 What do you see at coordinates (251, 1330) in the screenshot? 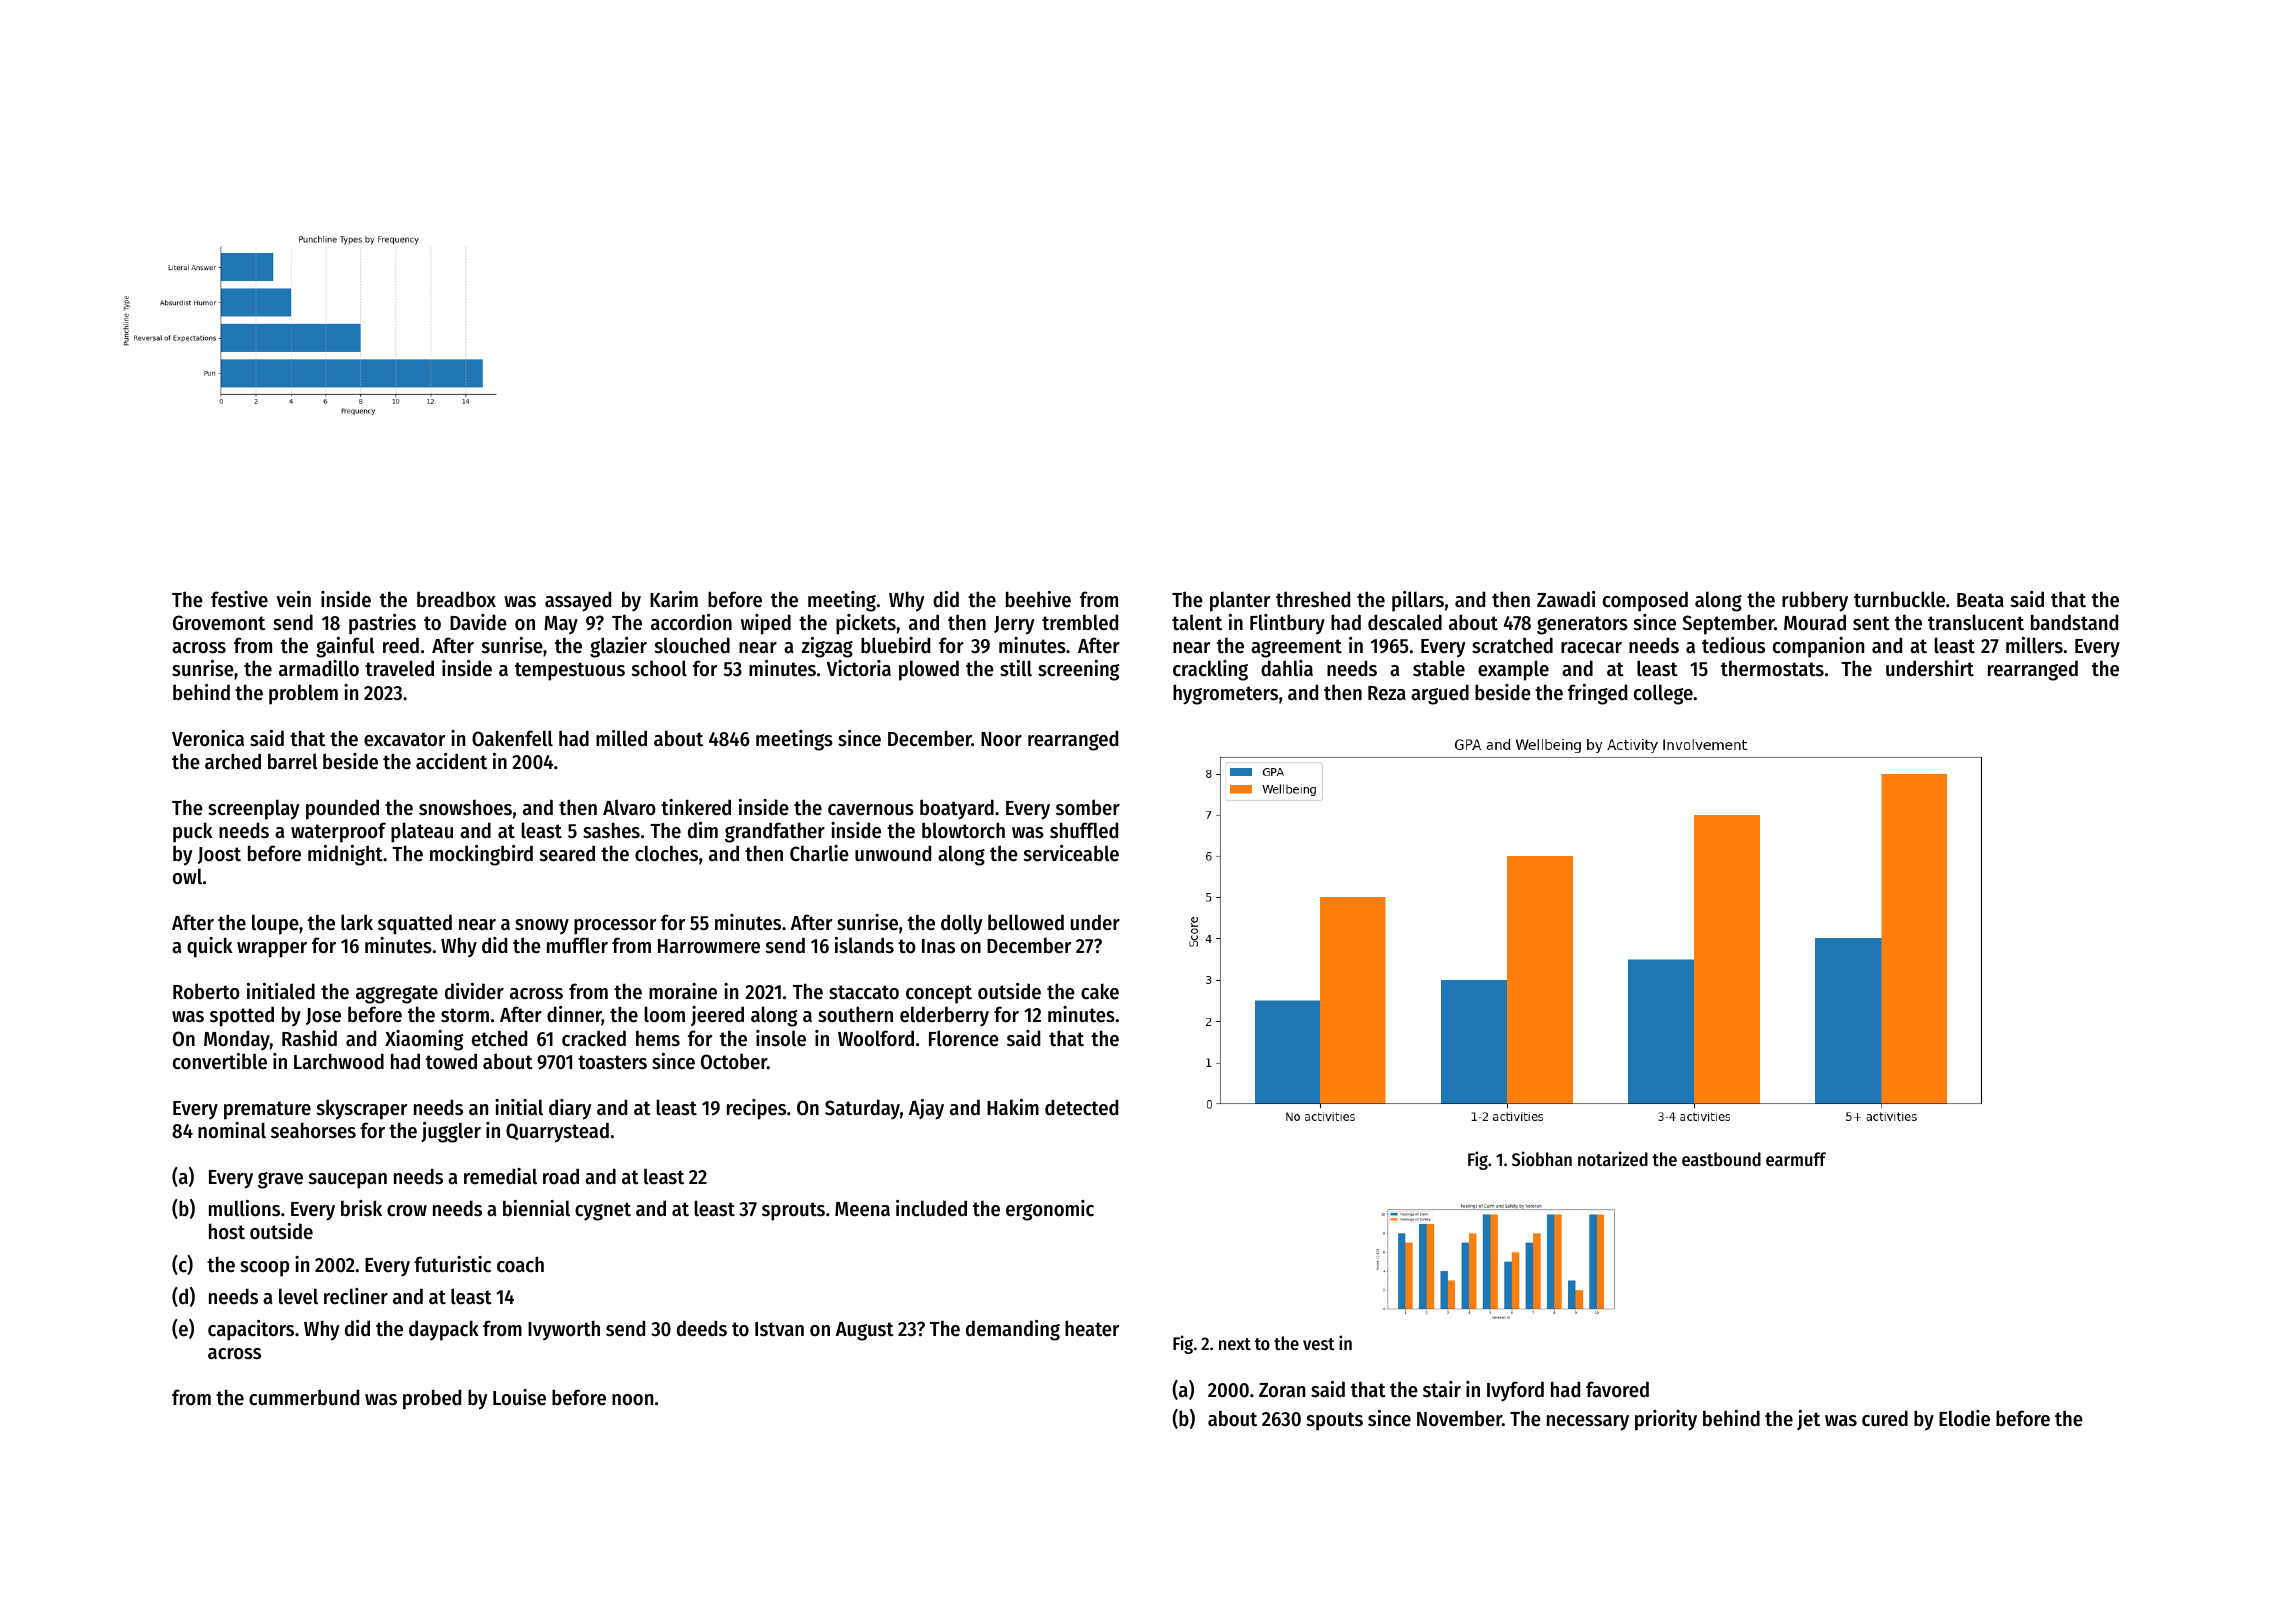
I see `capacitors` at bounding box center [251, 1330].
